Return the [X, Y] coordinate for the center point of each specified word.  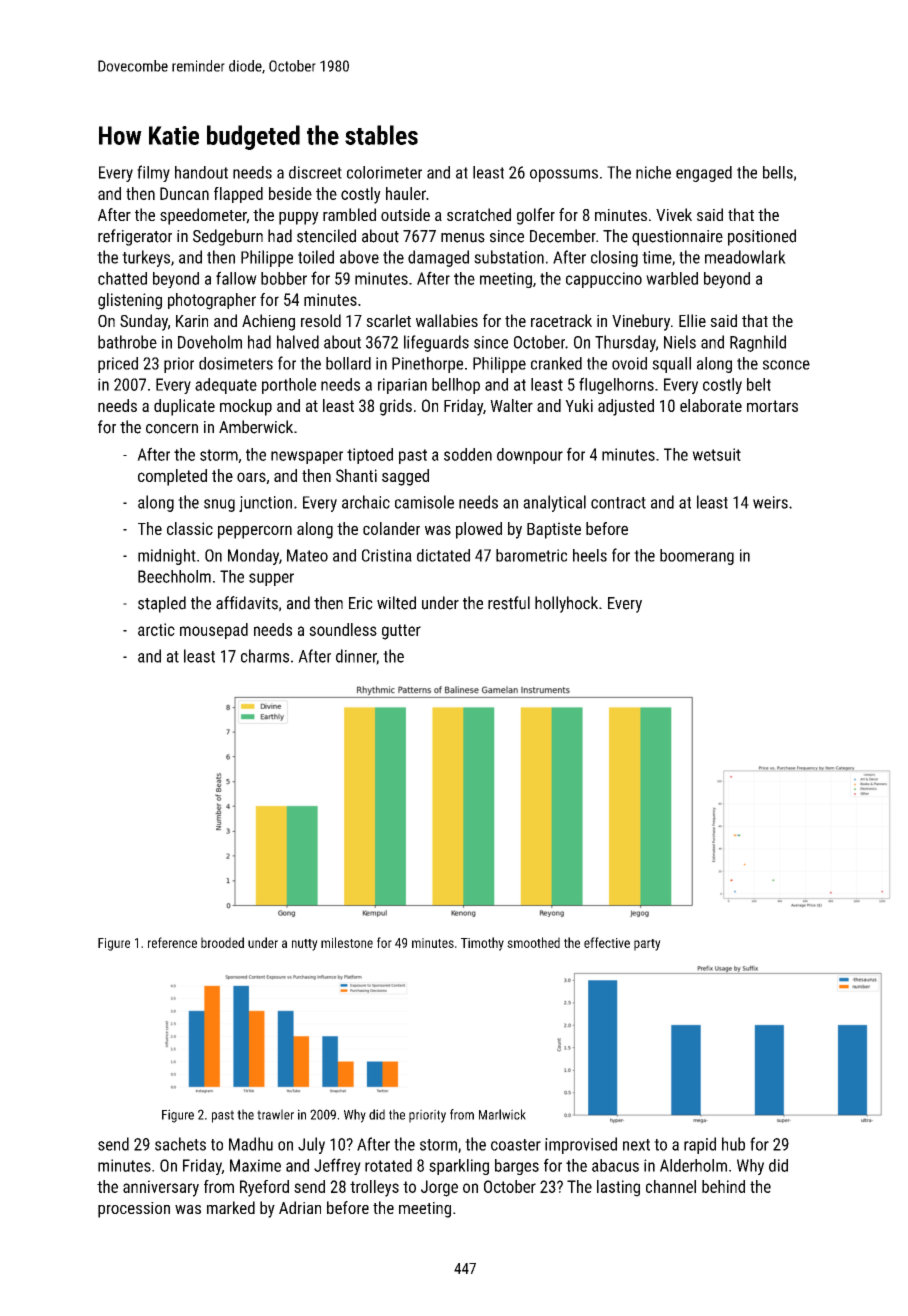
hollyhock [566, 604]
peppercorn [255, 532]
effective [607, 942]
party [647, 945]
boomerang [697, 557]
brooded [222, 942]
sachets [180, 1144]
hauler [406, 193]
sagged [405, 477]
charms [265, 656]
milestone [347, 942]
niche [653, 172]
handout [201, 172]
